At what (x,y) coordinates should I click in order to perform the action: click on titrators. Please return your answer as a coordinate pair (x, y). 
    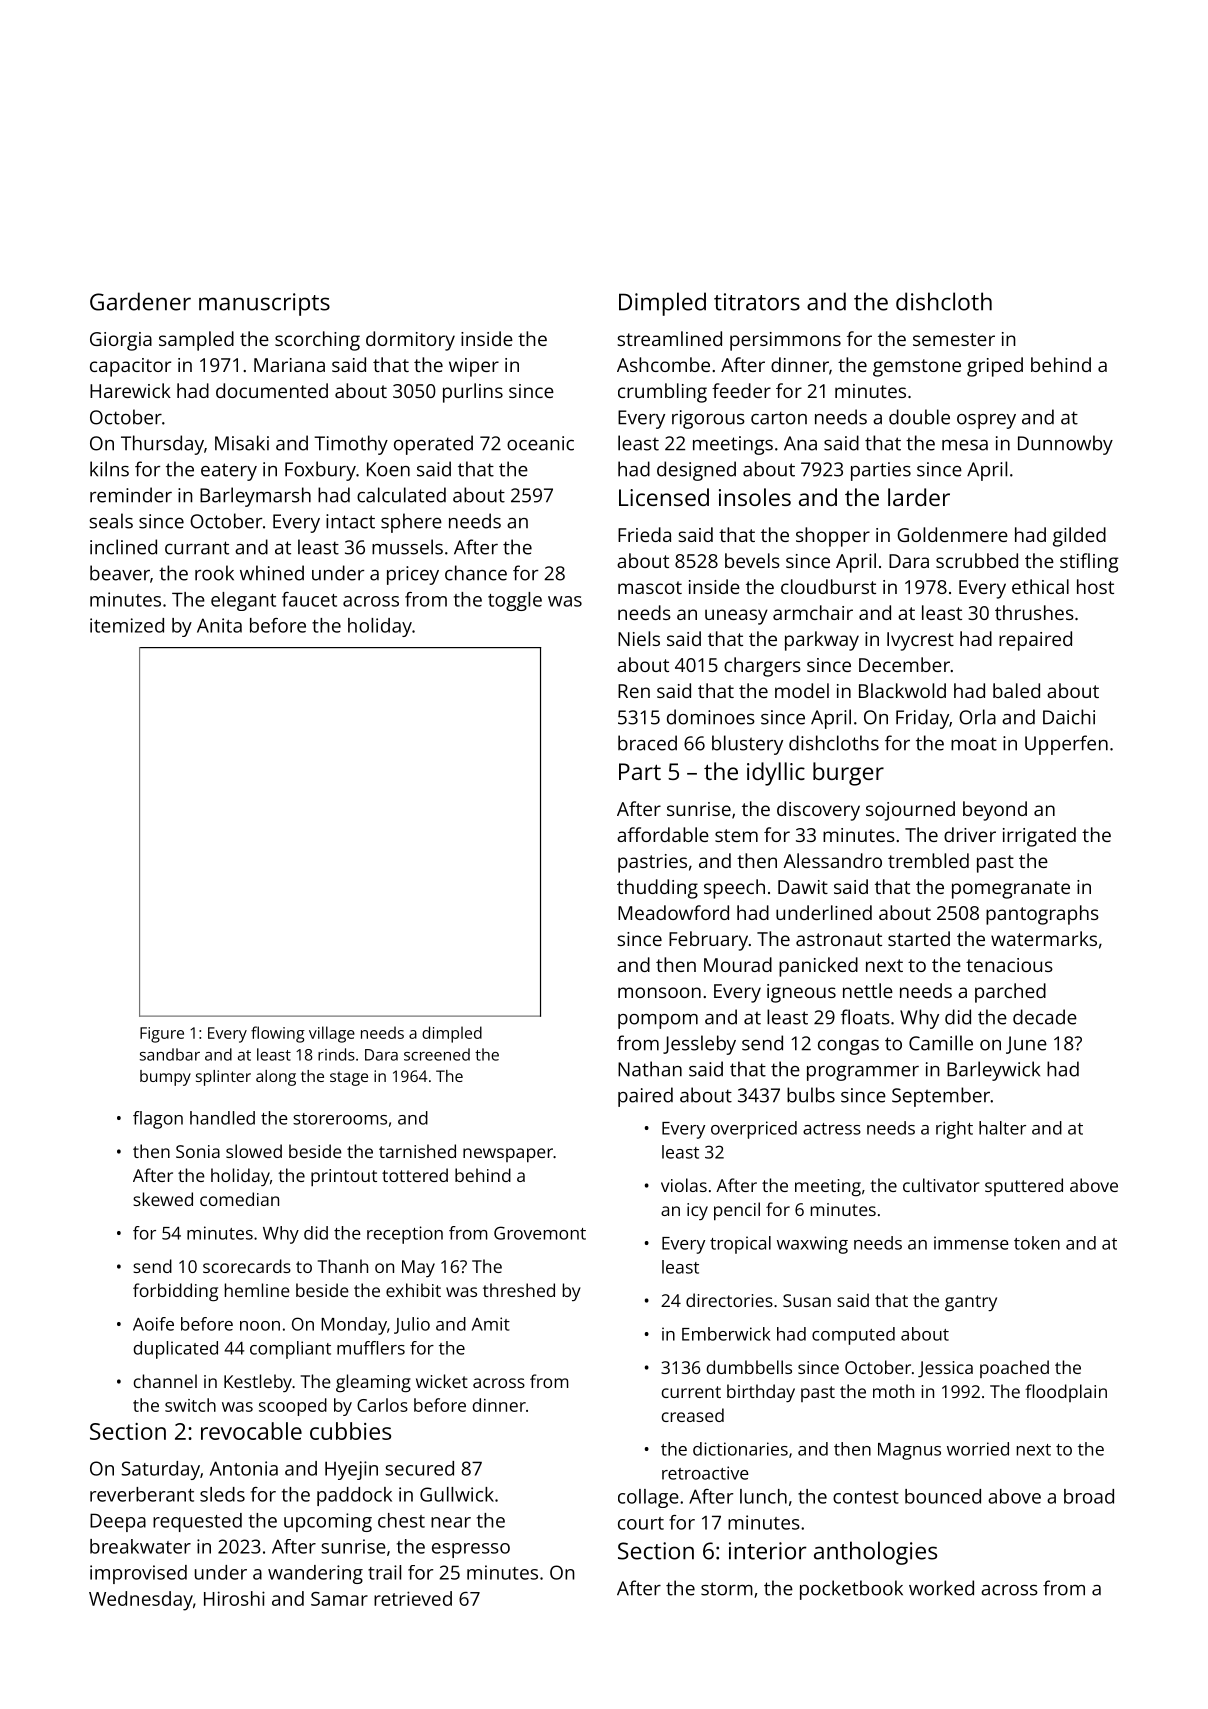
    Looking at the image, I should click on (757, 302).
